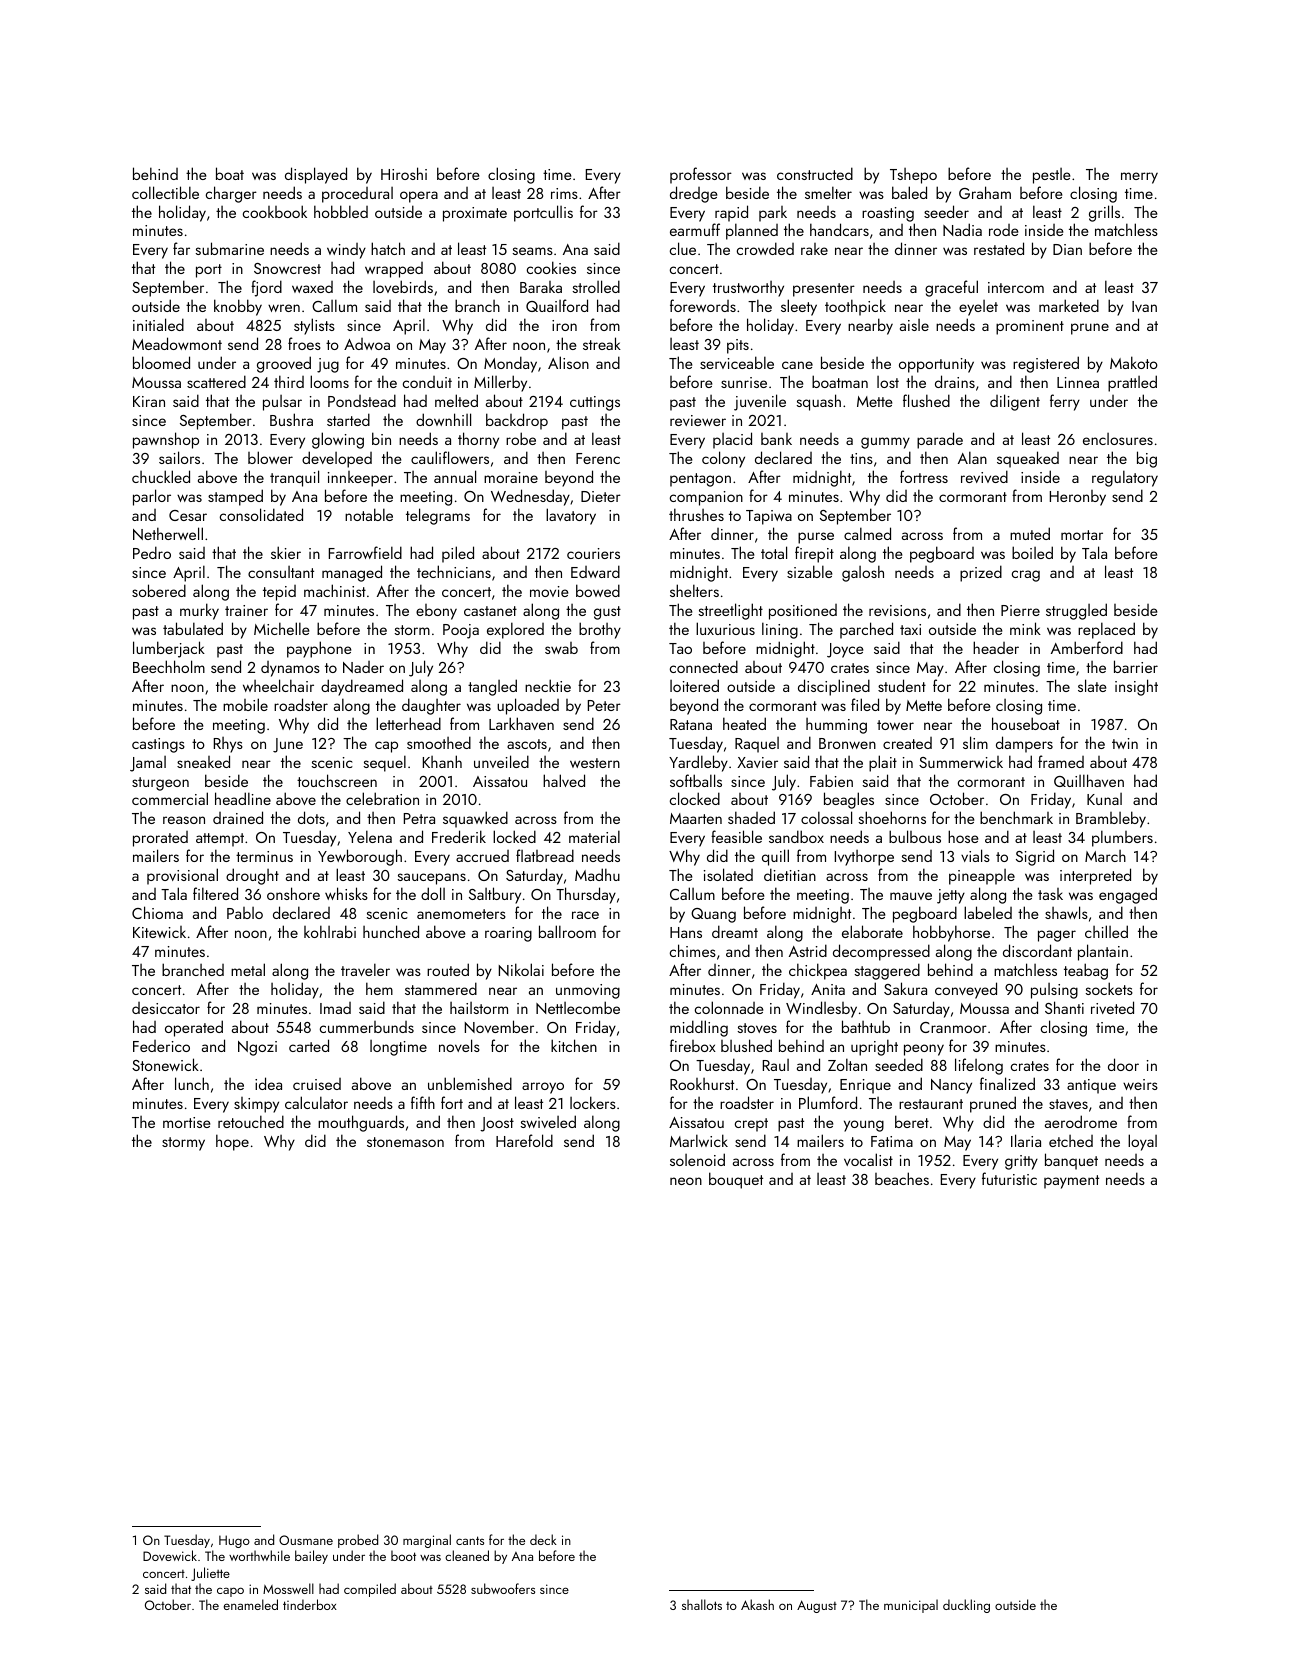  I want to click on futuristic, so click(1009, 1178).
